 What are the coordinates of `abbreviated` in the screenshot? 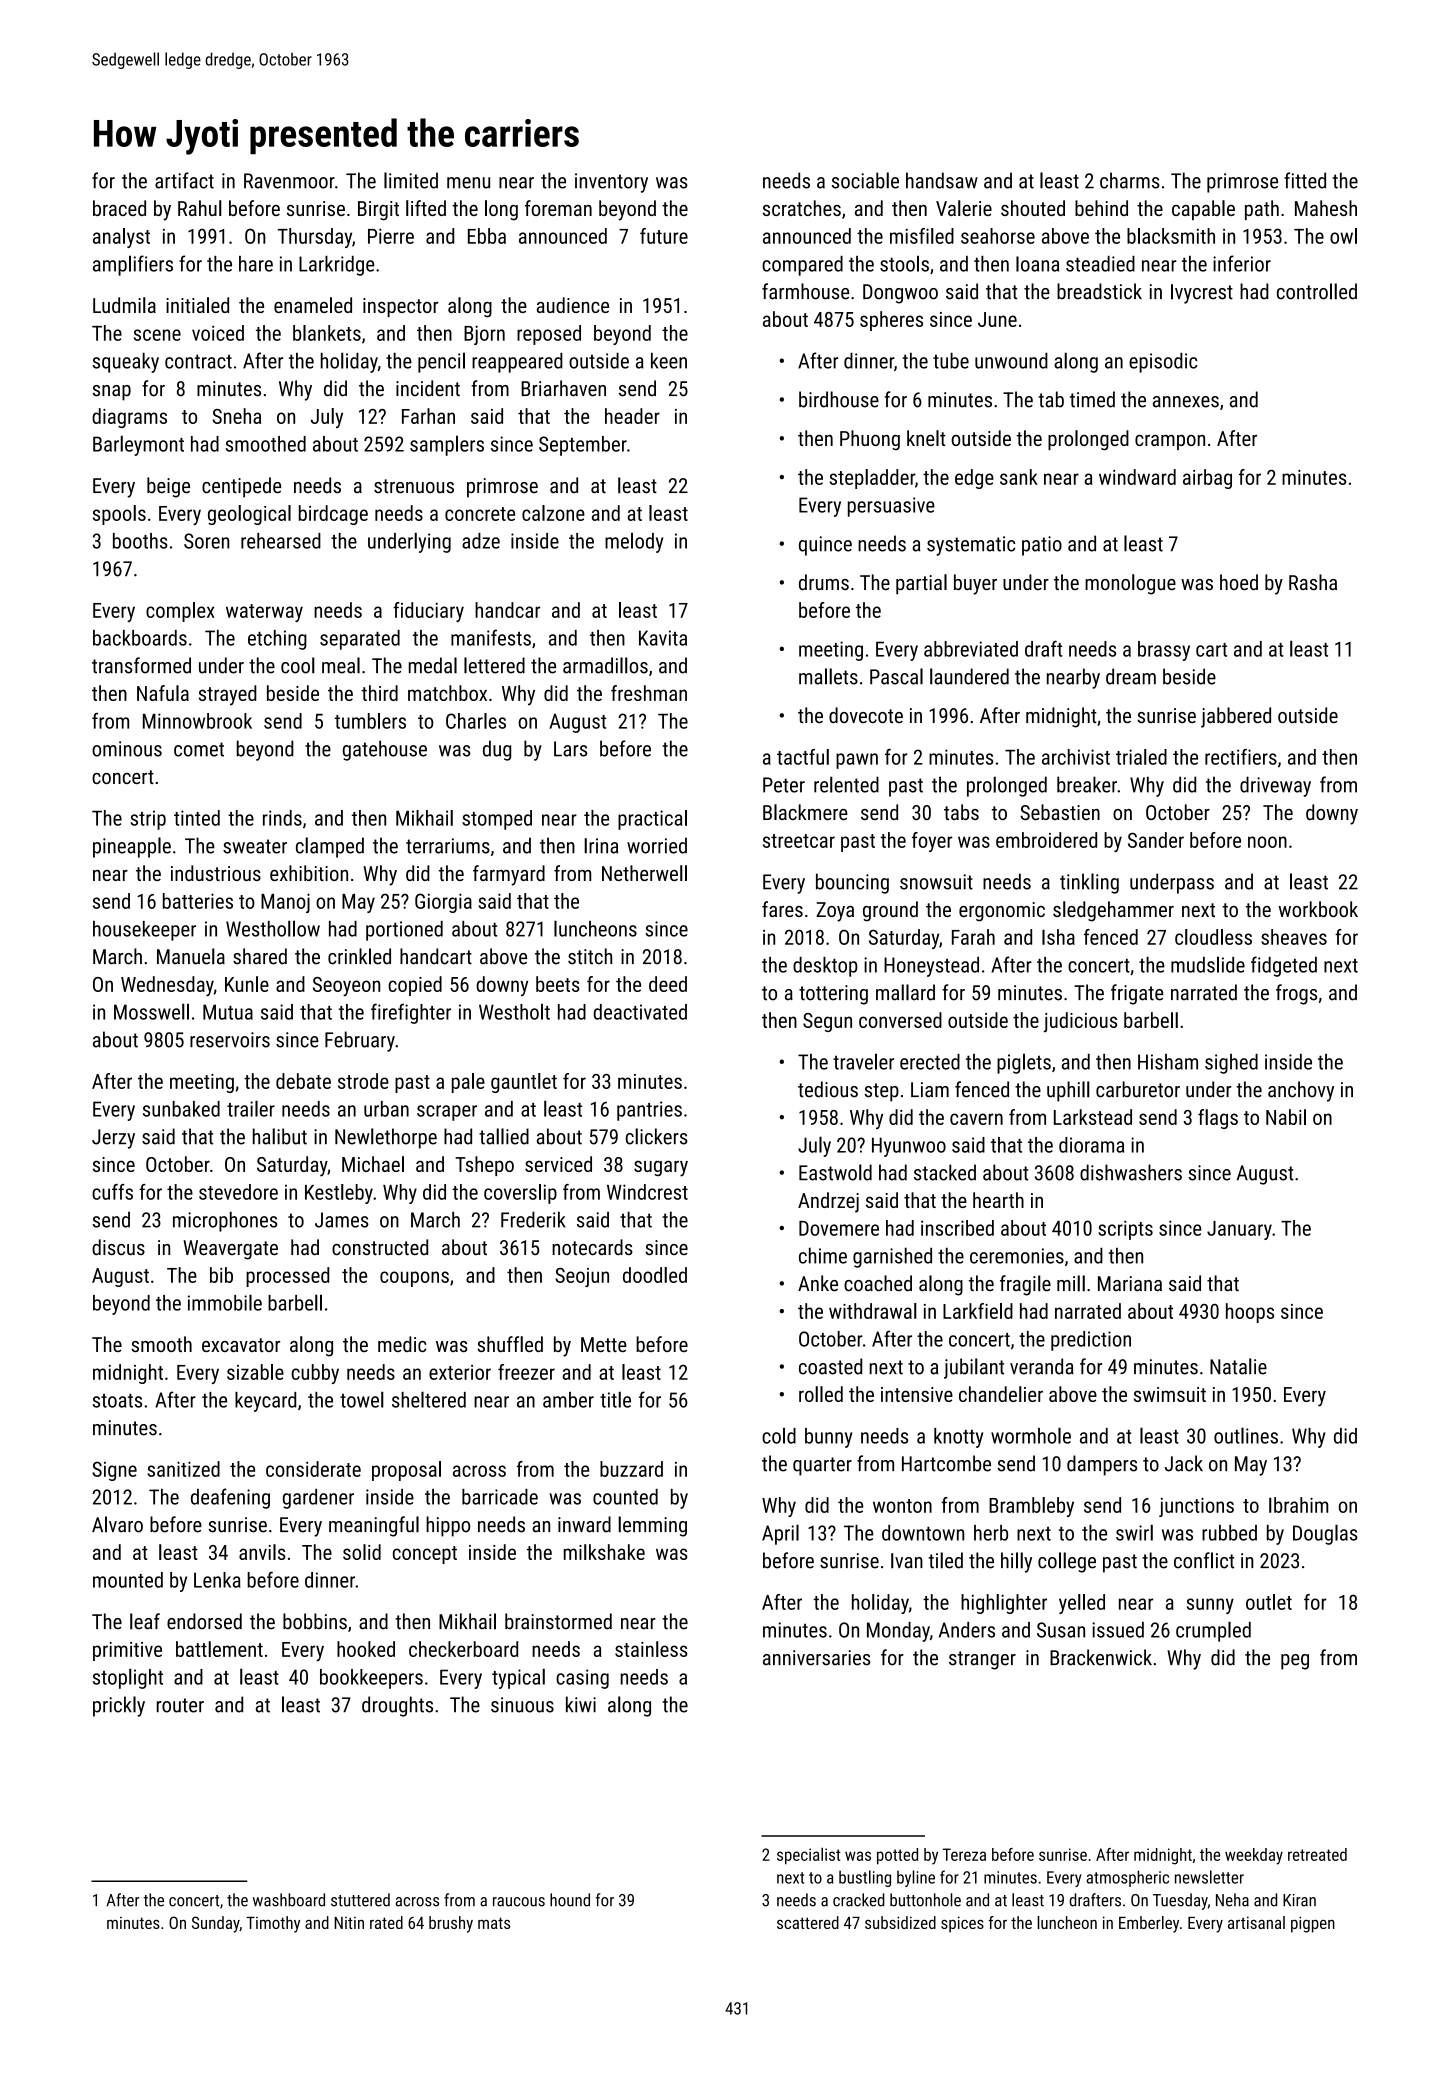 It's located at (971, 649).
